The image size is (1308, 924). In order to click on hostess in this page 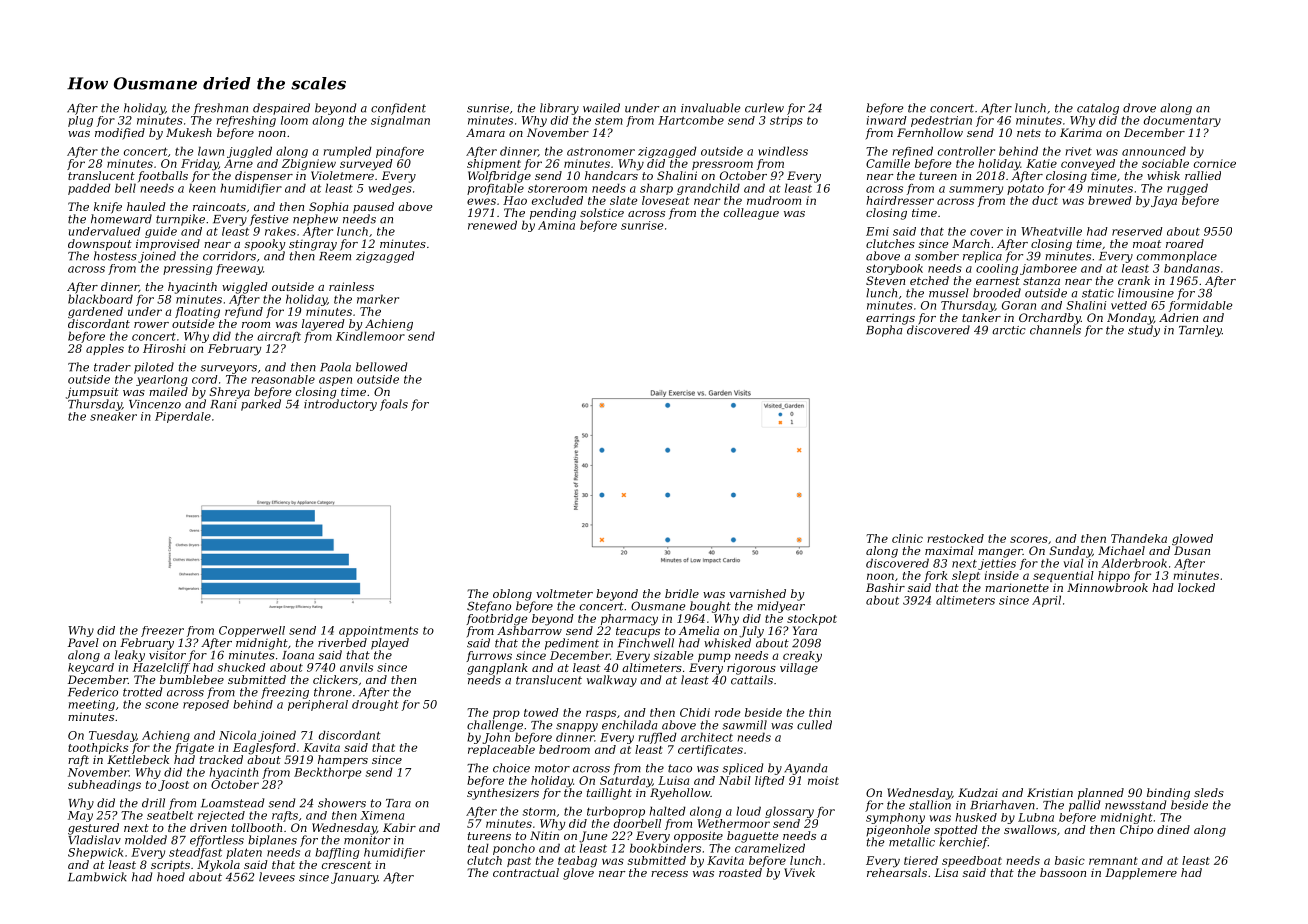, I will do `click(115, 256)`.
